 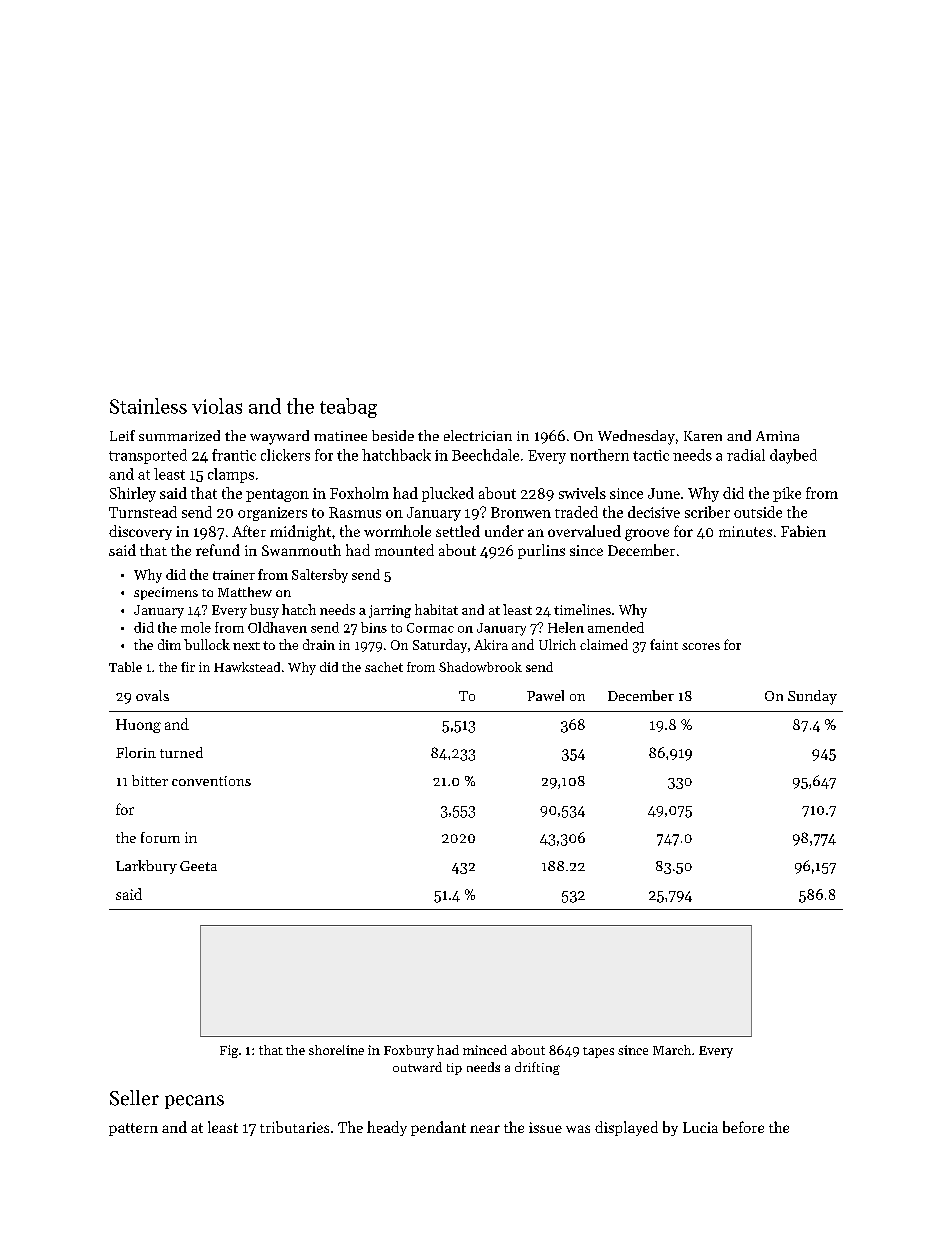 I want to click on pike, so click(x=787, y=494).
